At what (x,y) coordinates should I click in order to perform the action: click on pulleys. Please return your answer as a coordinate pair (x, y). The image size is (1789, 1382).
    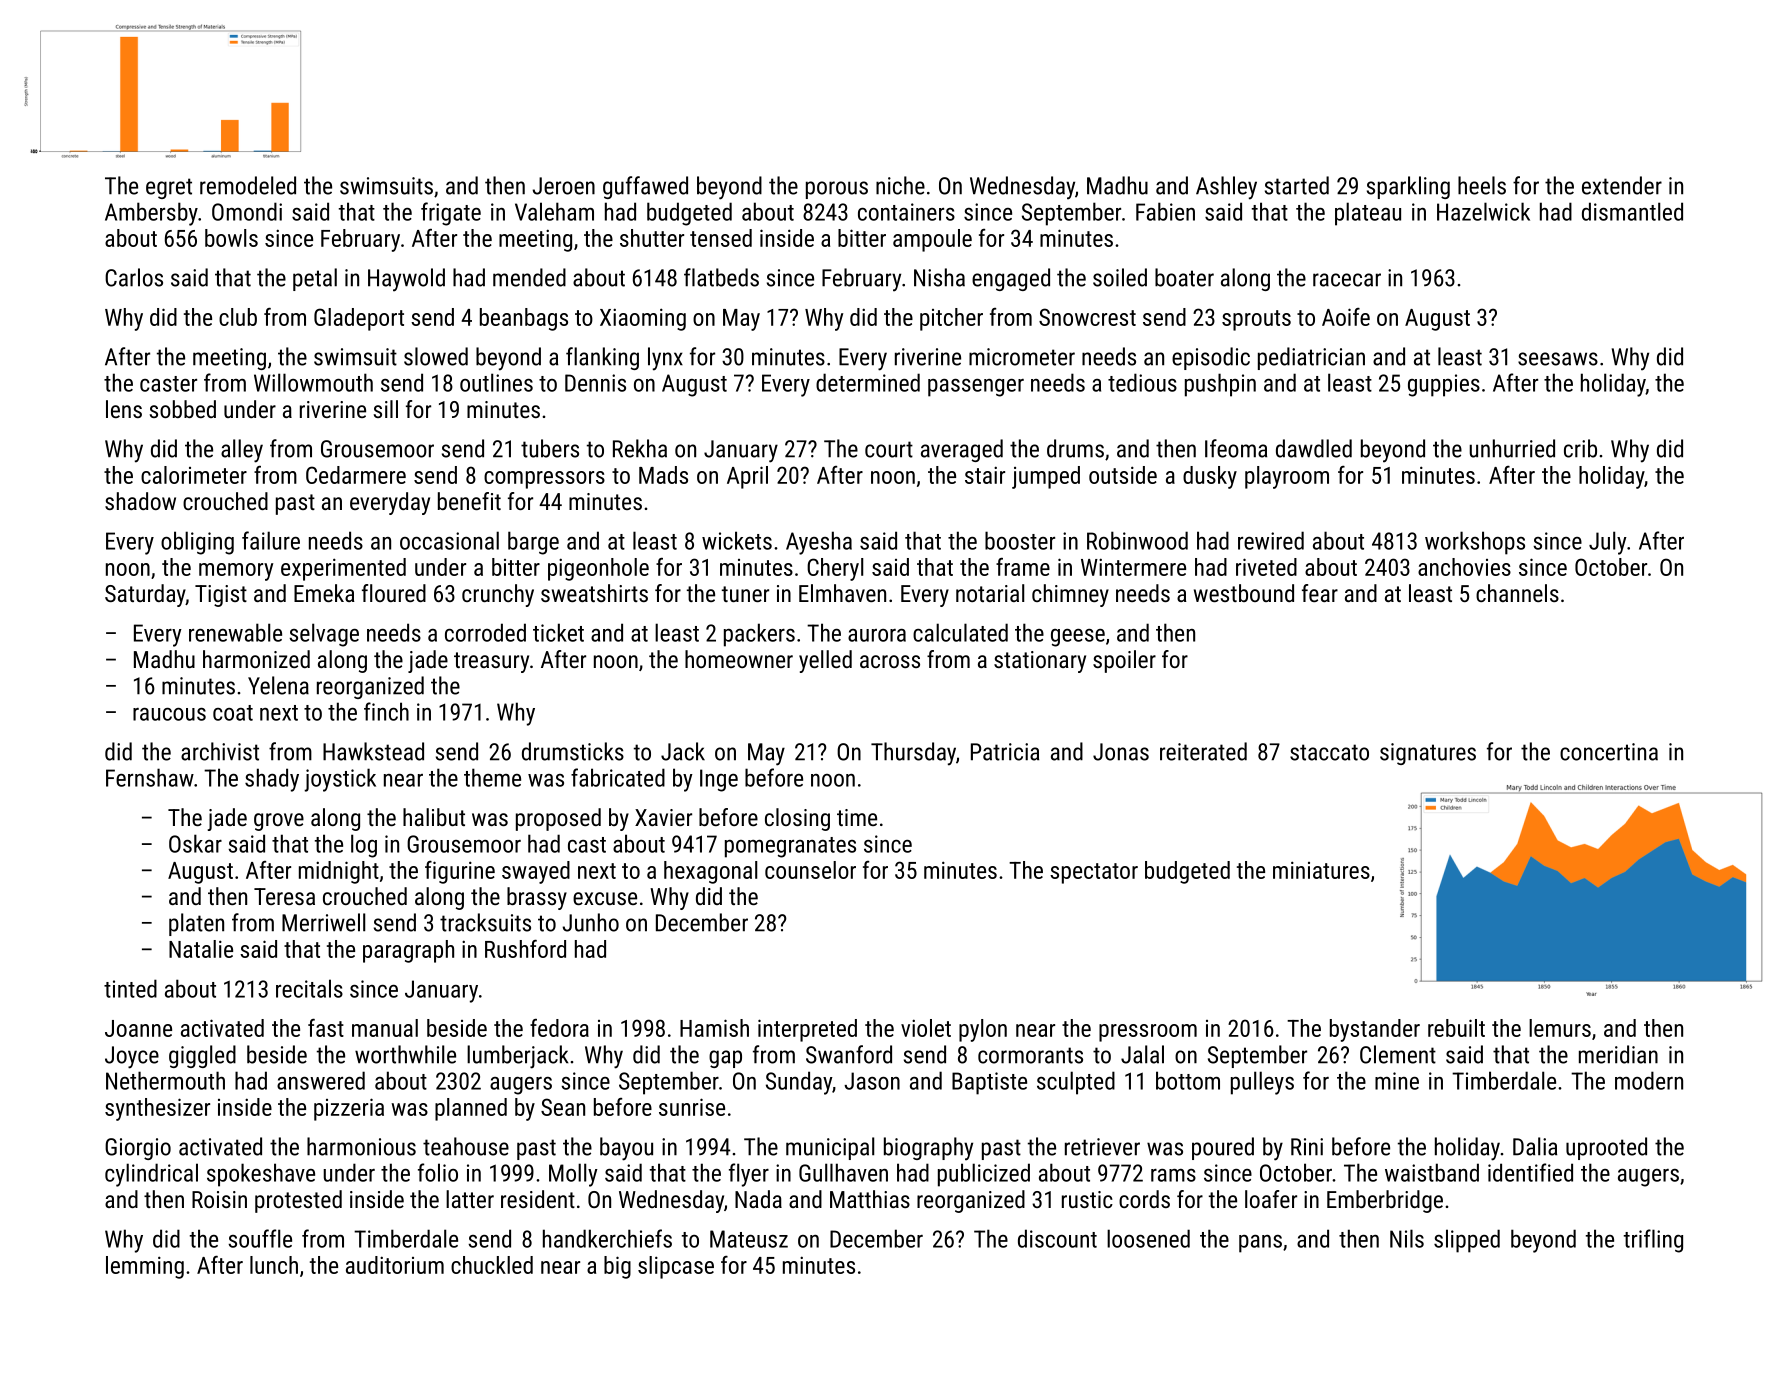
    Looking at the image, I should click on (1262, 1083).
